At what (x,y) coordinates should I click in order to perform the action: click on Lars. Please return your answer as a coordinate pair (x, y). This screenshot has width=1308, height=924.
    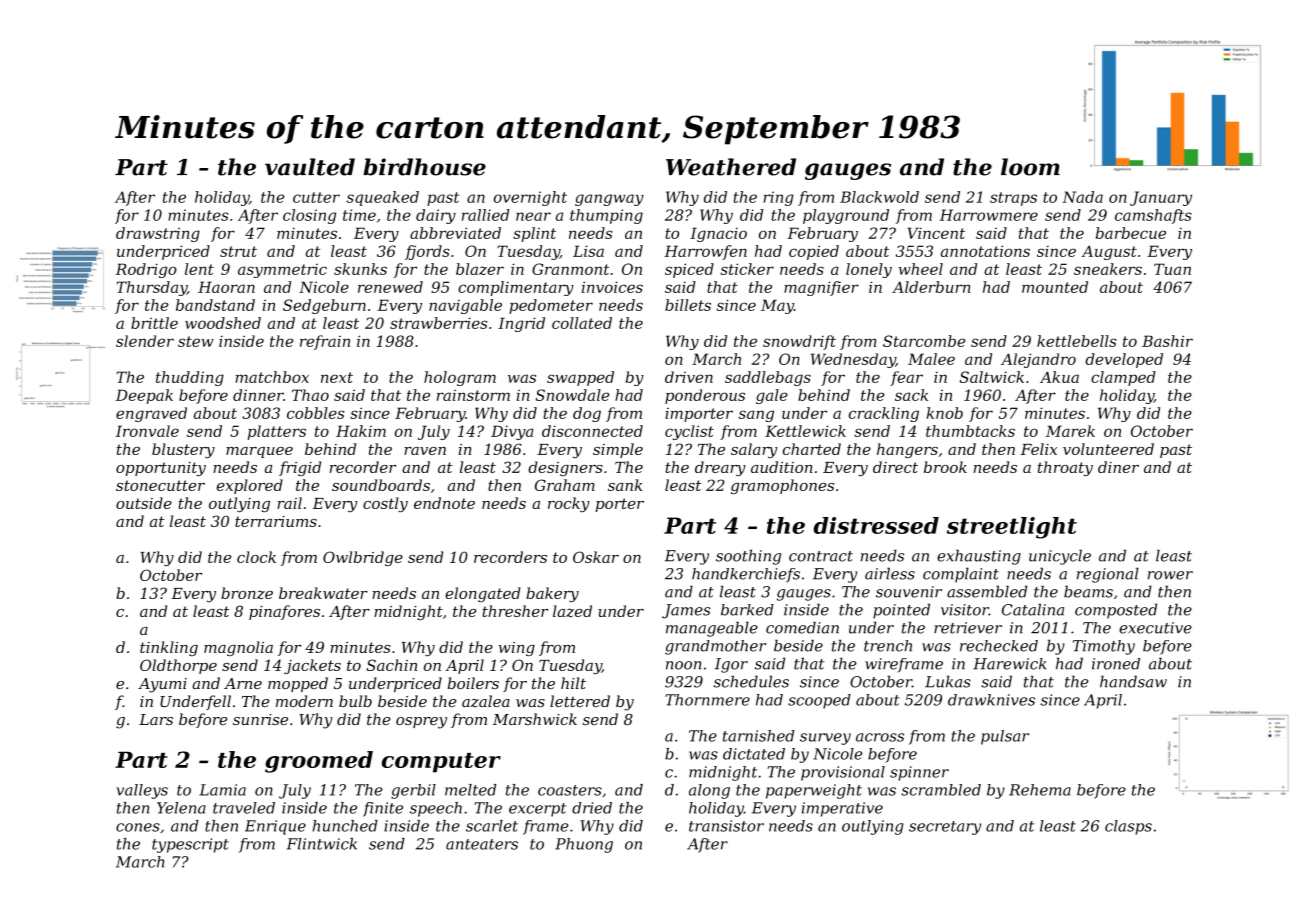
    Looking at the image, I should click on (156, 719).
